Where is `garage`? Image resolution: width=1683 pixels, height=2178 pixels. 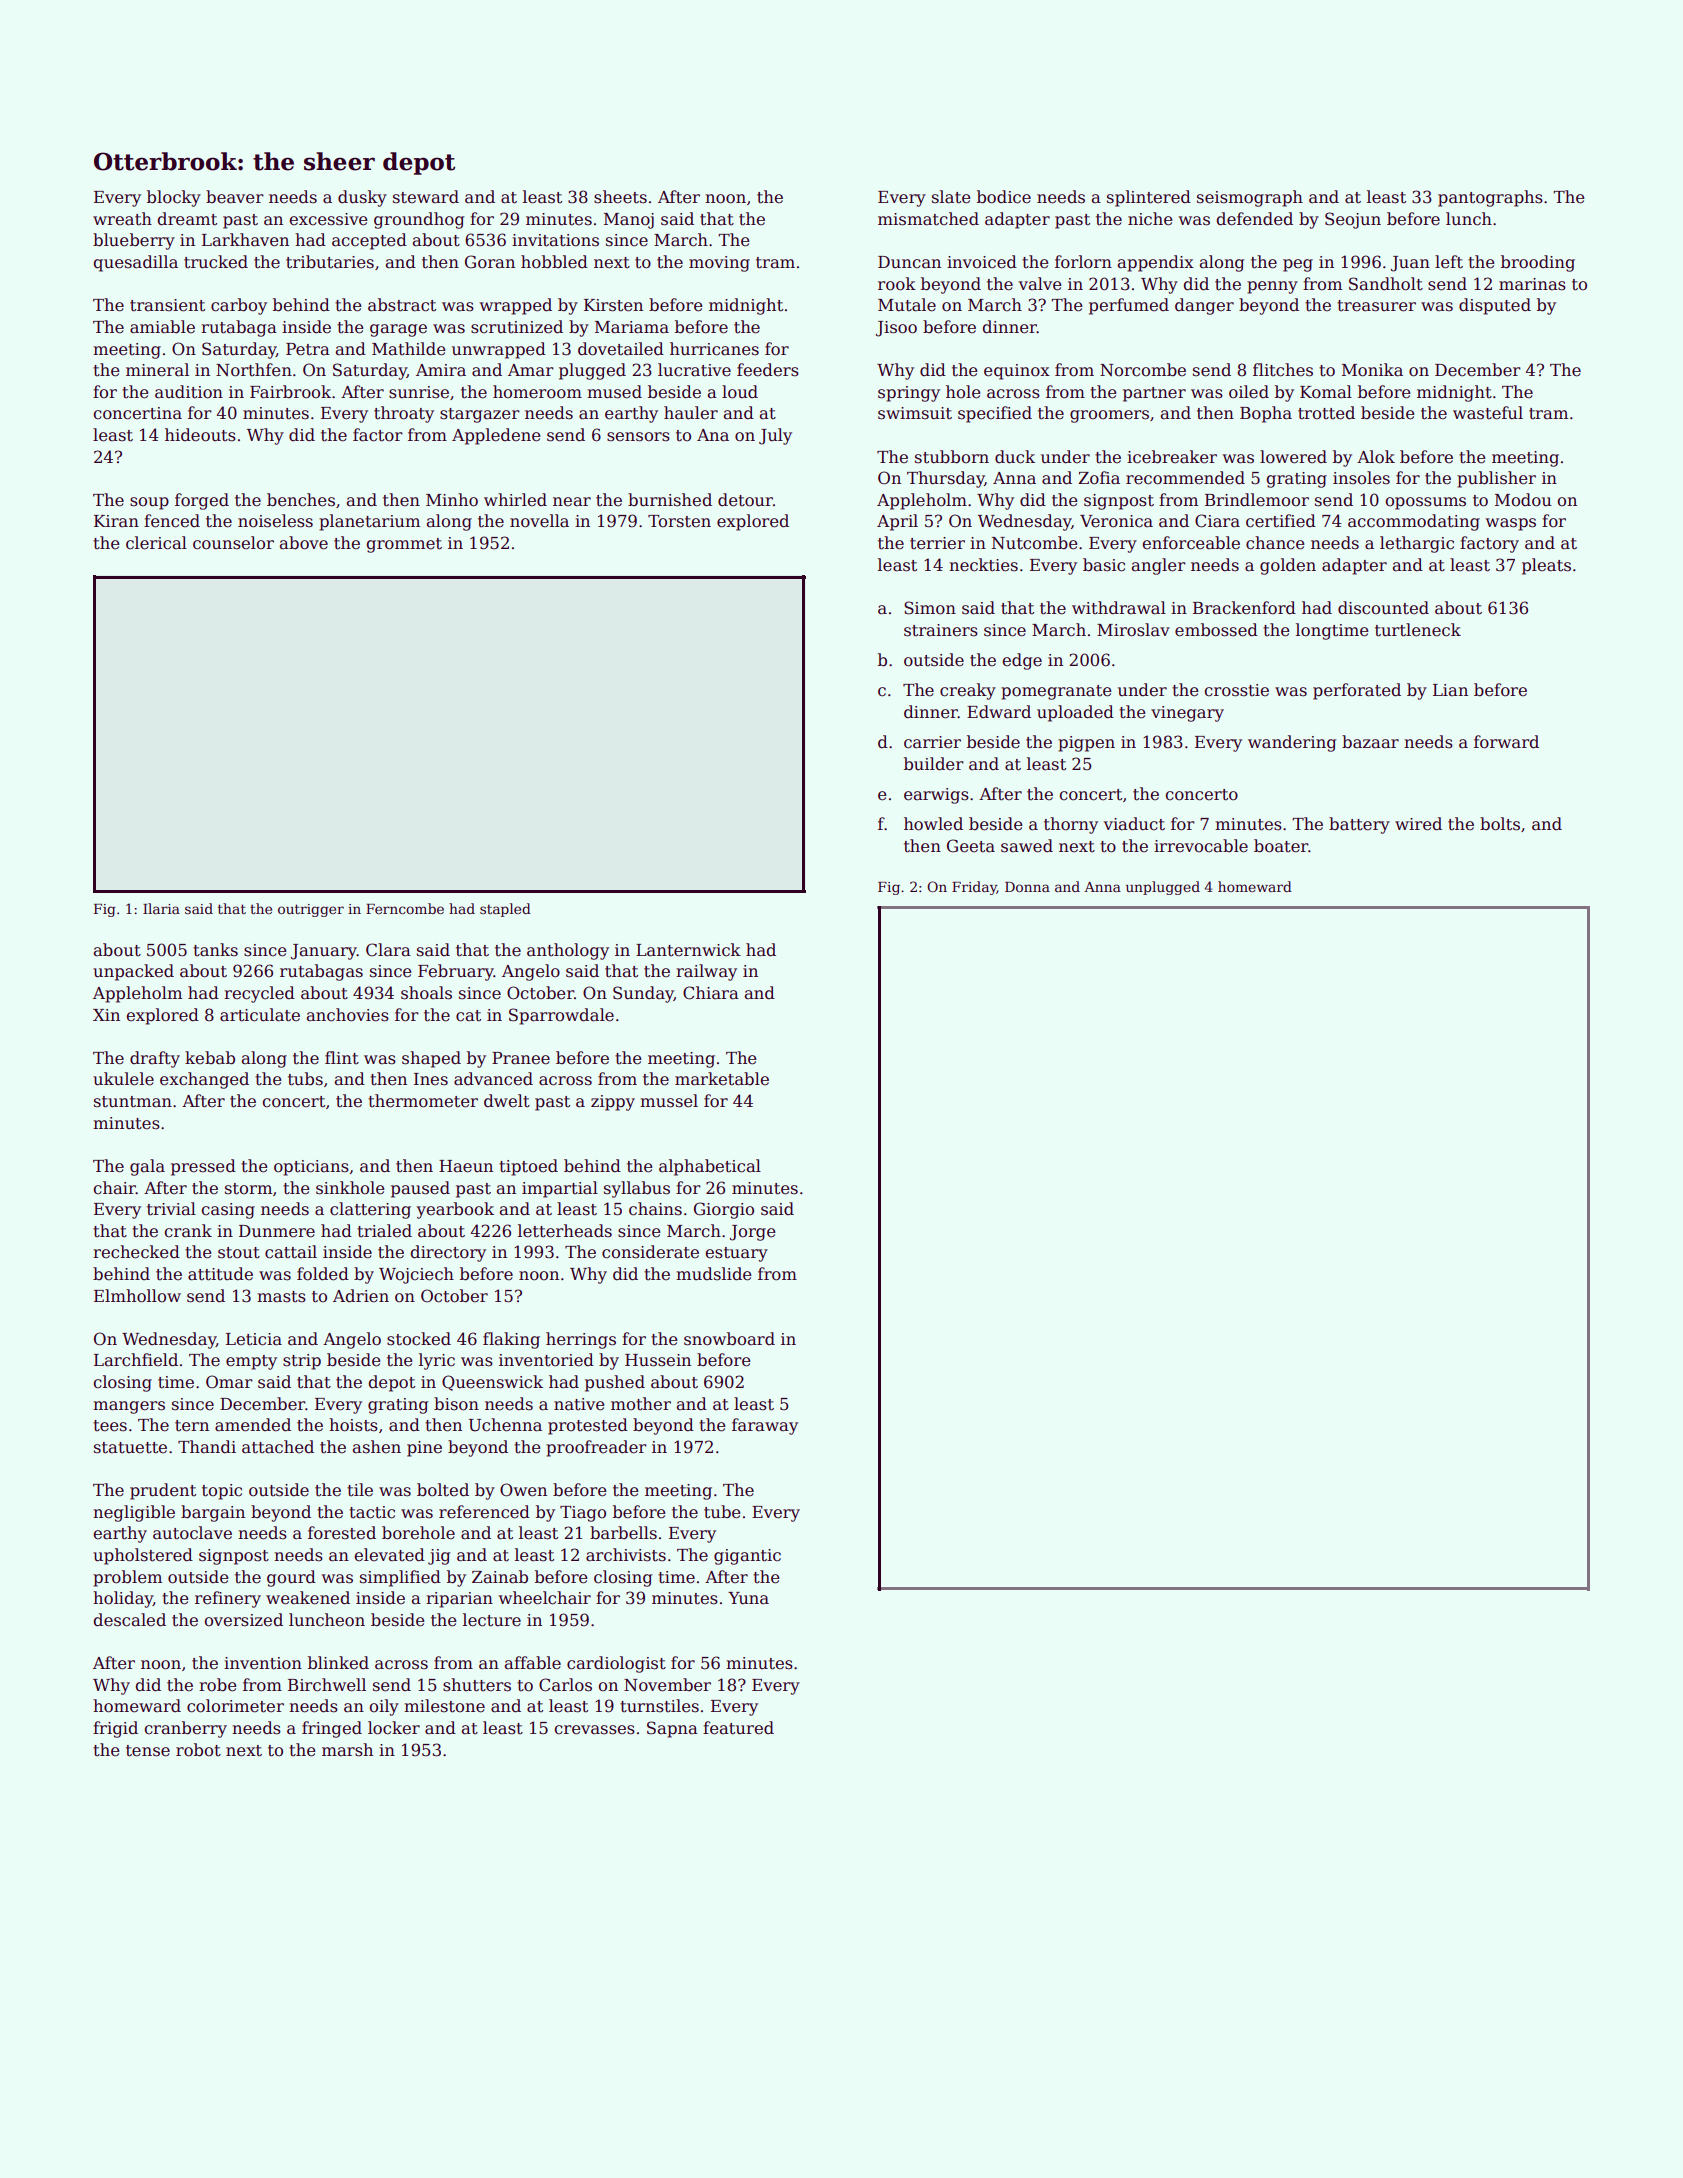 garage is located at coordinates (398, 330).
